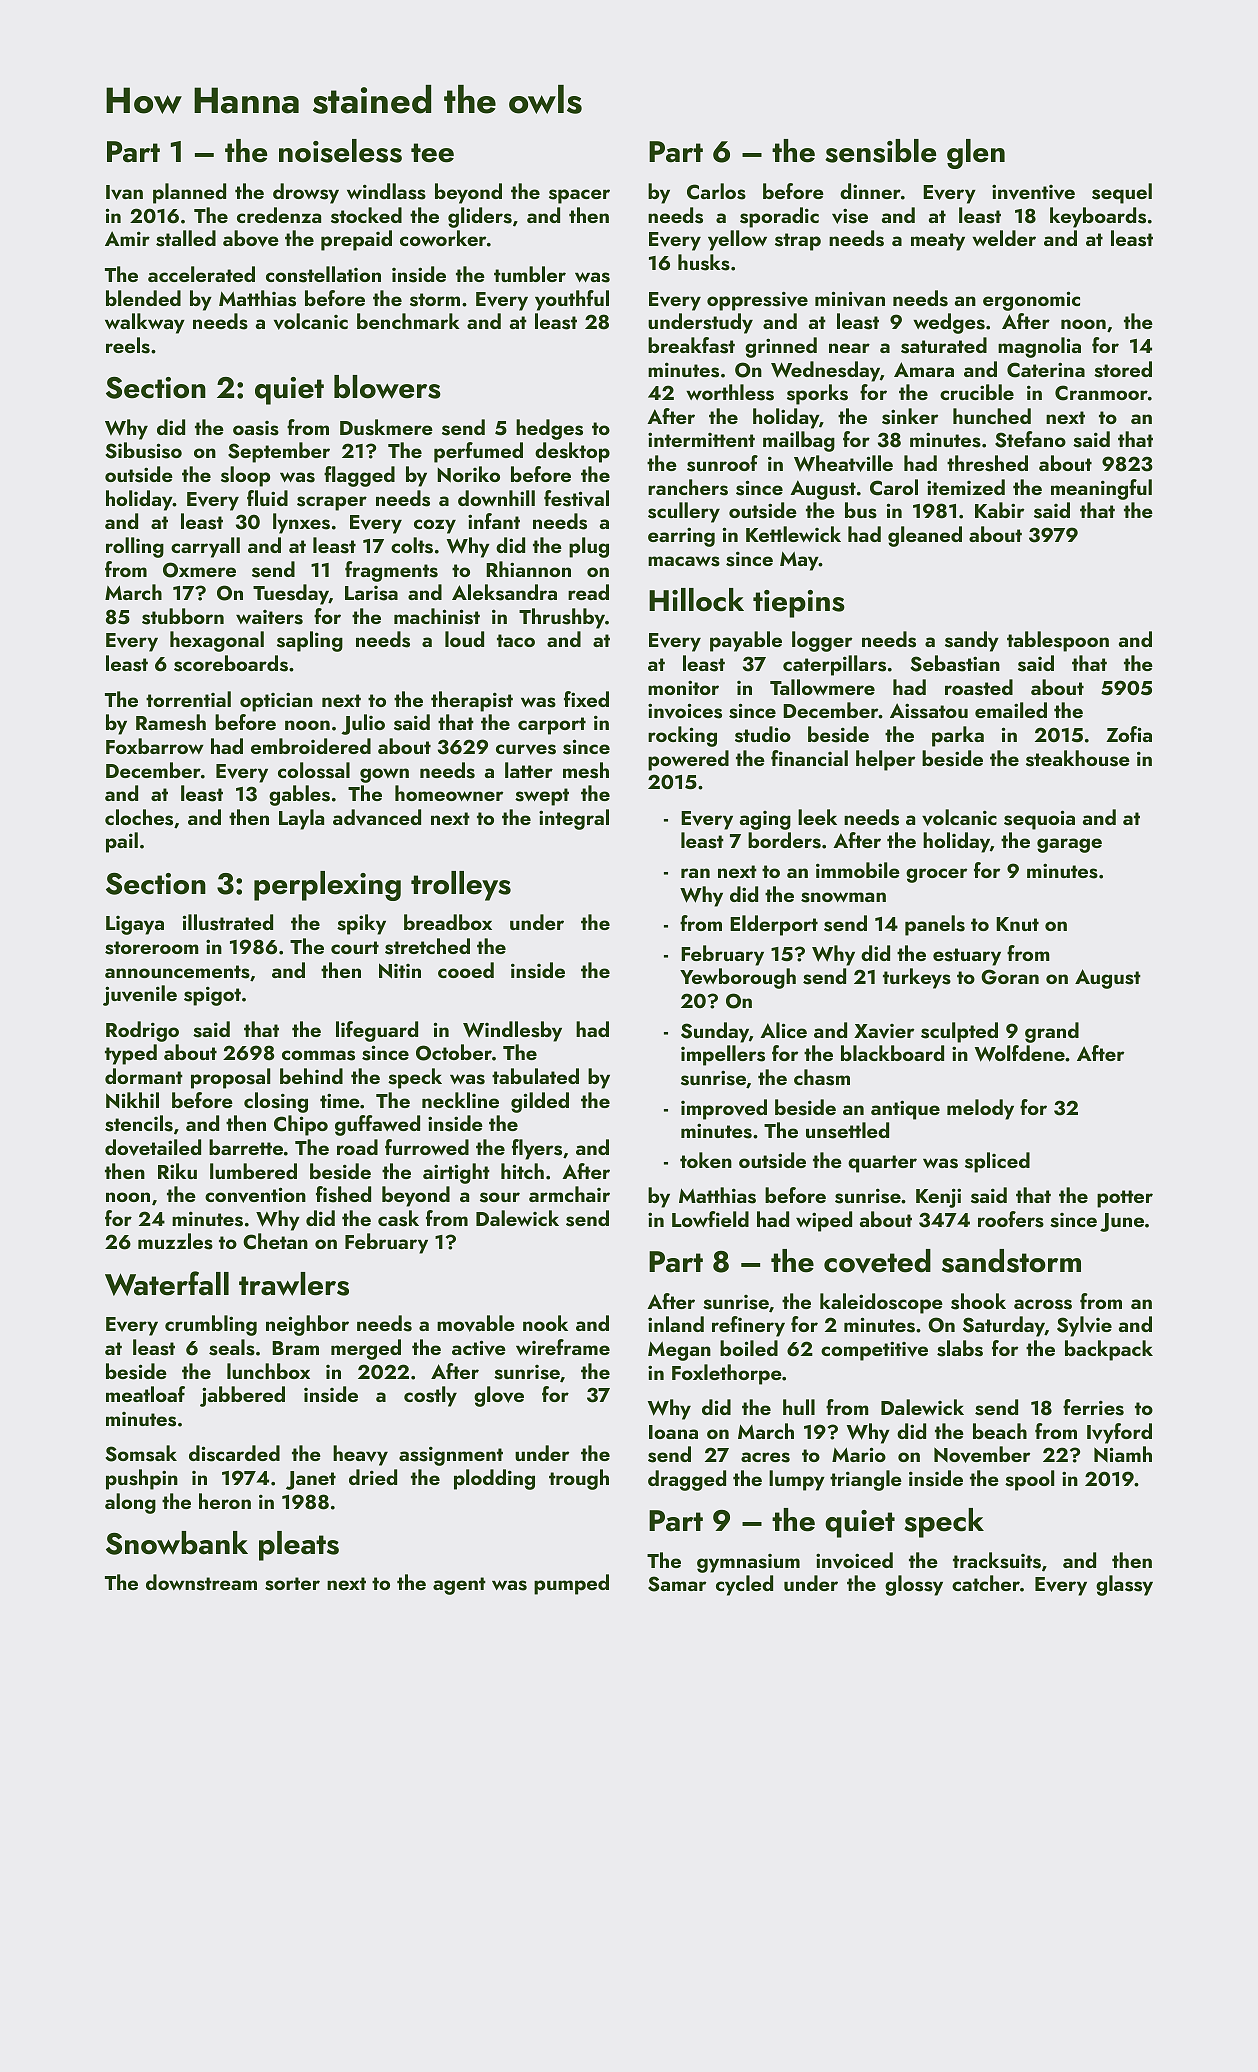 The image size is (1258, 2072). Describe the element at coordinates (880, 151) in the screenshot. I see `sensible` at that location.
